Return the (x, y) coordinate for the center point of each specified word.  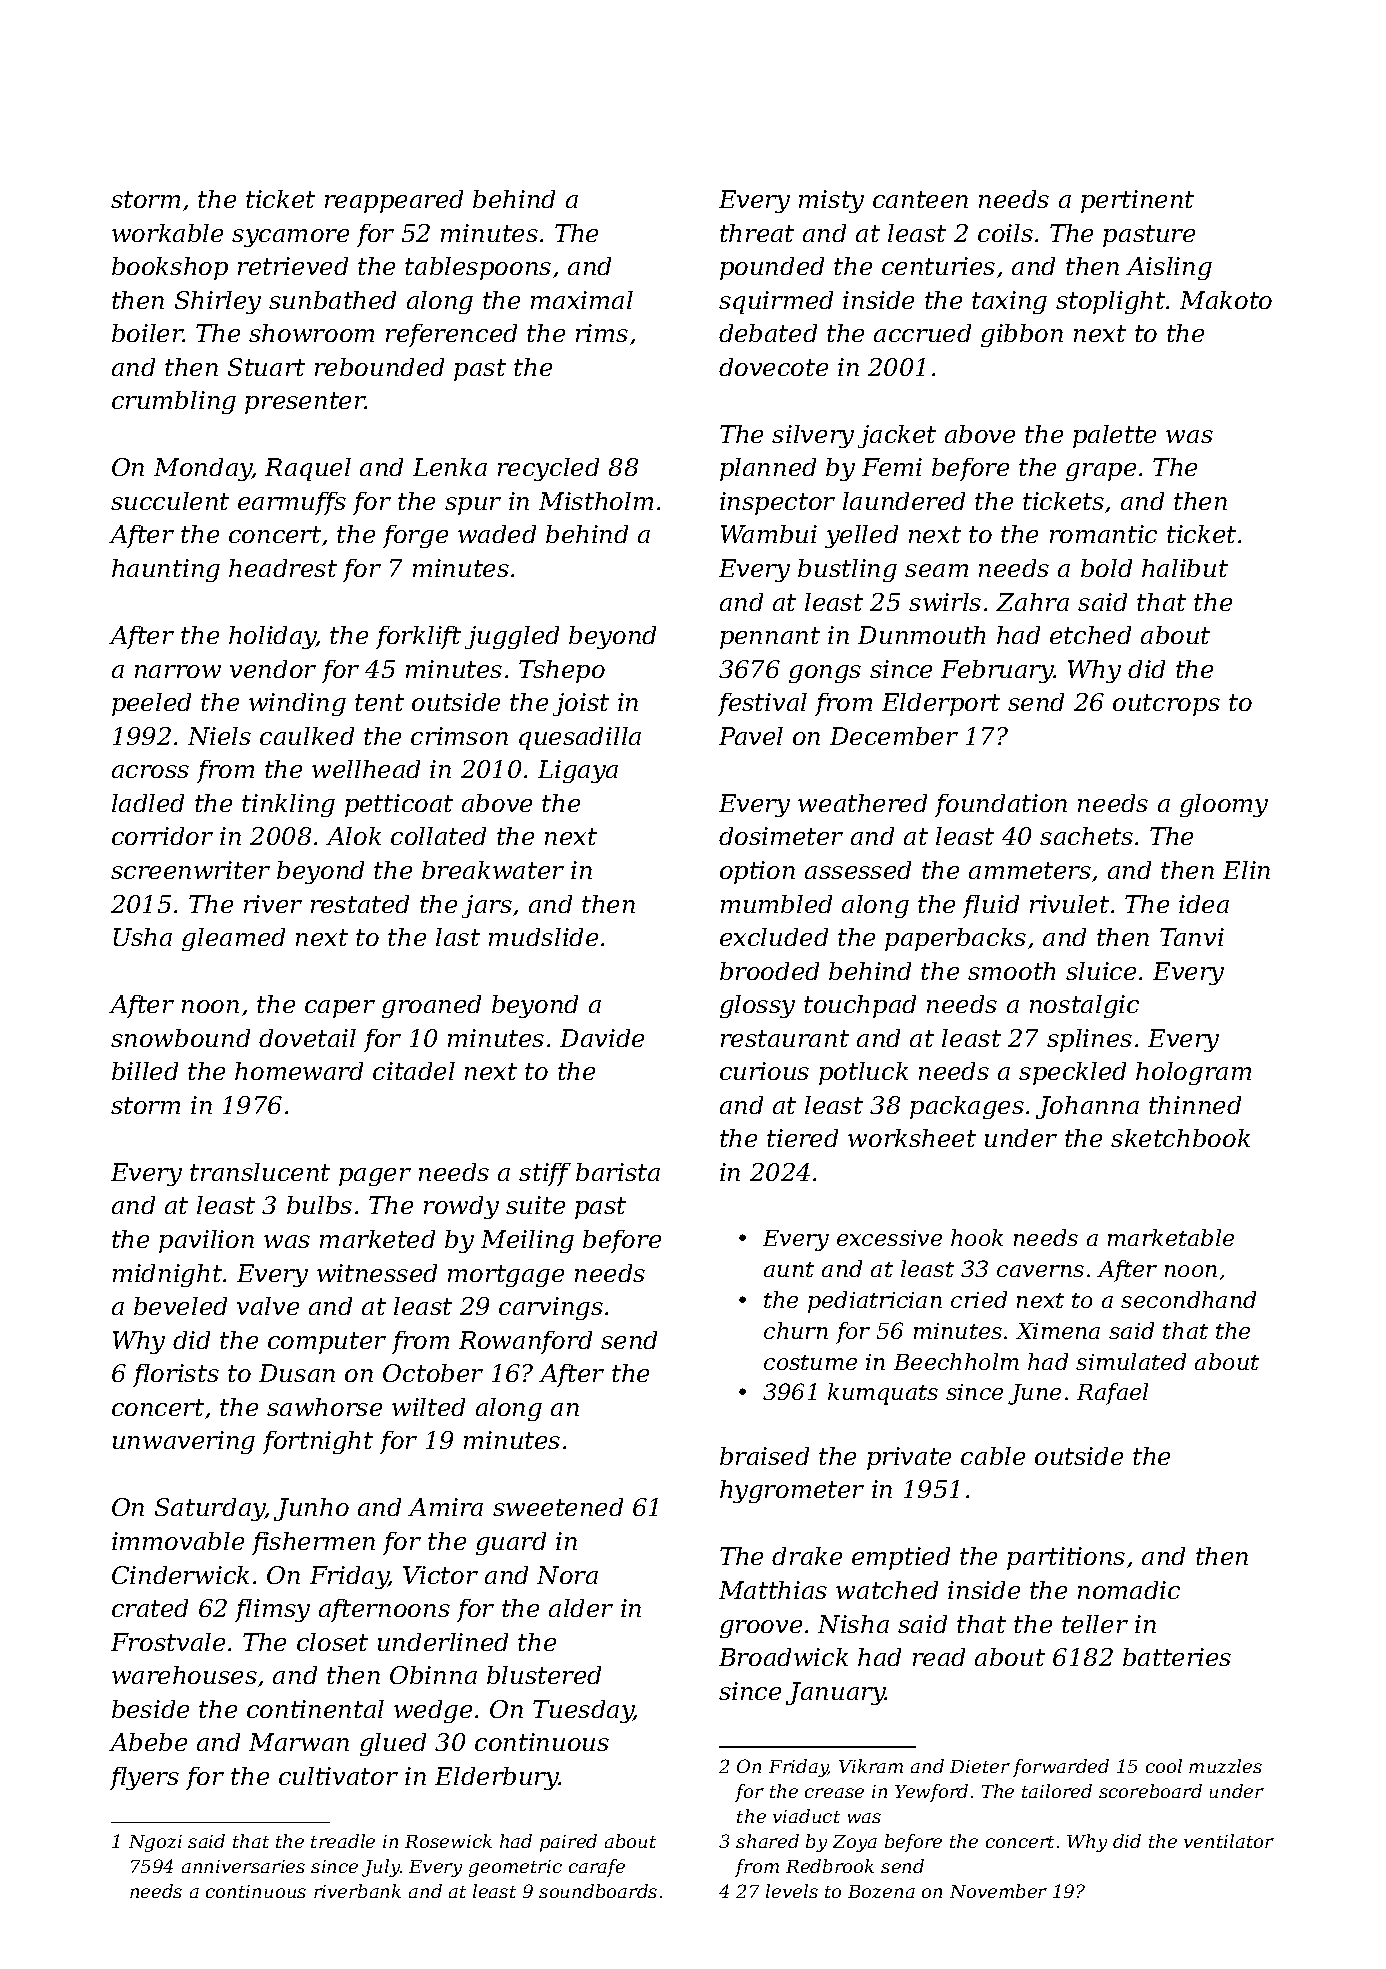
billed (145, 1071)
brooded (769, 971)
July (381, 1868)
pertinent (1137, 201)
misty (831, 201)
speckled (1072, 1073)
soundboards (598, 1891)
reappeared (394, 201)
